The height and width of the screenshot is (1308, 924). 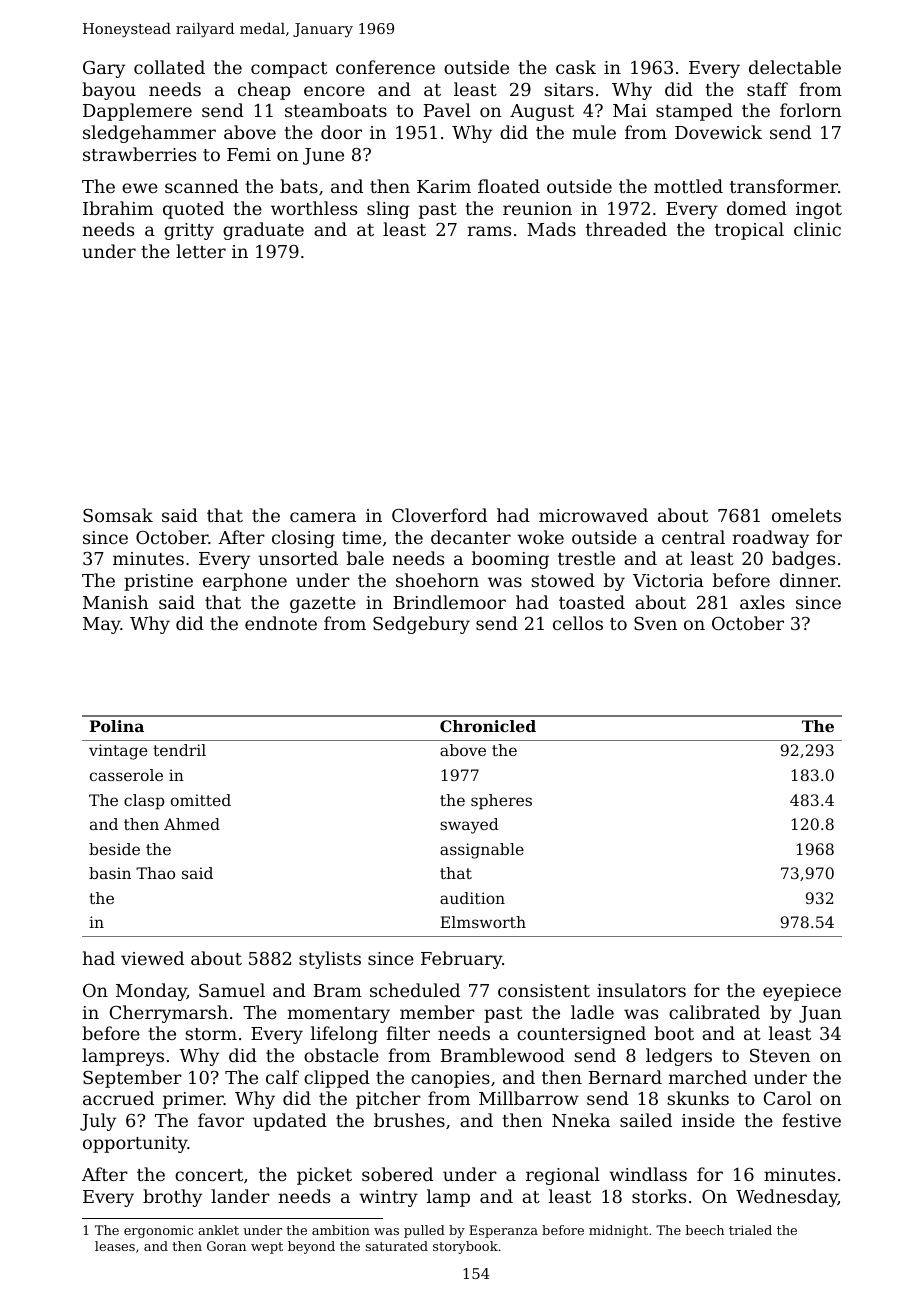 I want to click on calf, so click(x=282, y=1077).
